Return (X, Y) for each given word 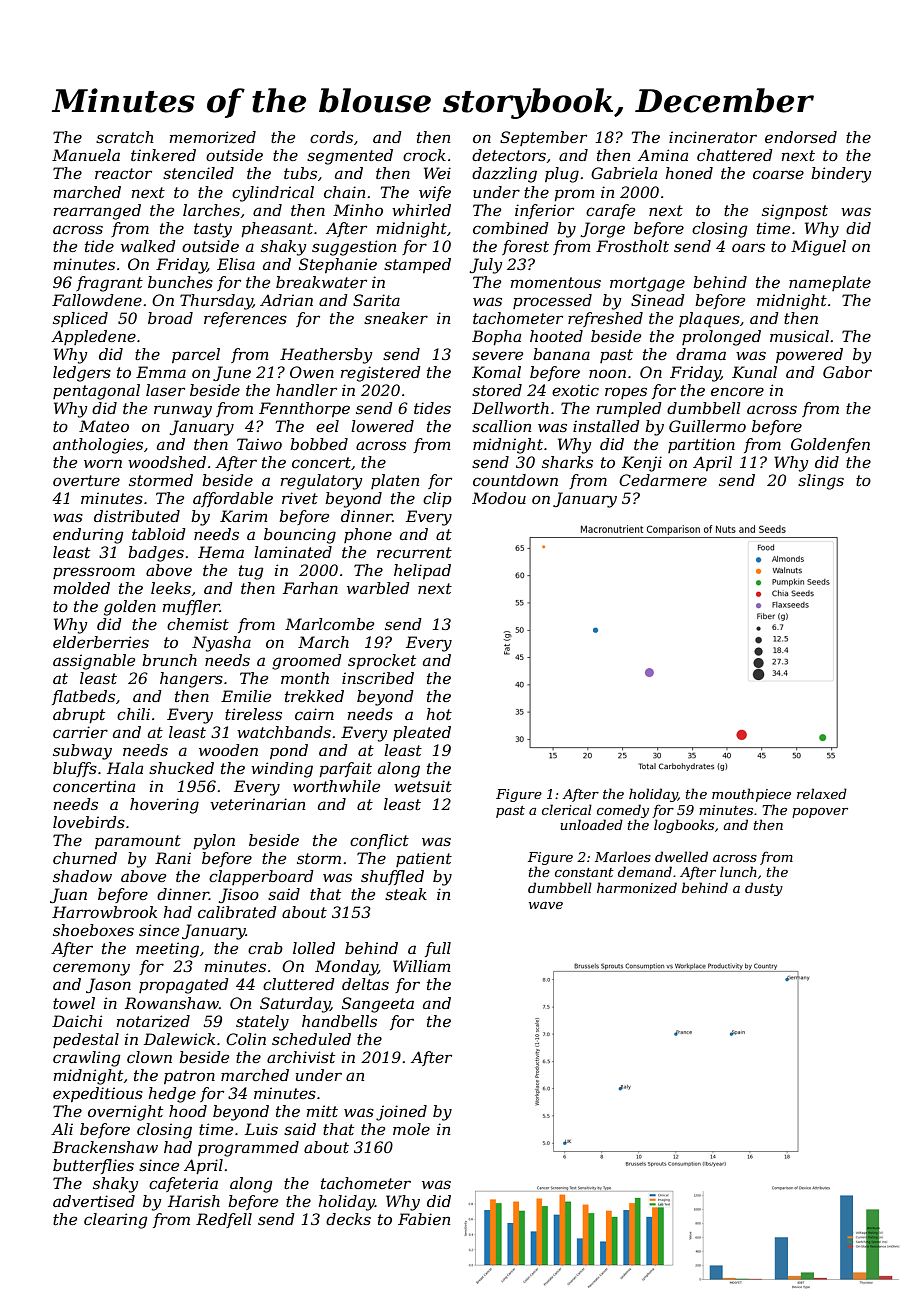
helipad (422, 571)
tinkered (163, 155)
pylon (214, 842)
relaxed (822, 793)
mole (411, 1129)
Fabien (424, 1219)
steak (406, 894)
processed (552, 301)
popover (820, 813)
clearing (116, 1221)
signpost (795, 212)
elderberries (101, 642)
